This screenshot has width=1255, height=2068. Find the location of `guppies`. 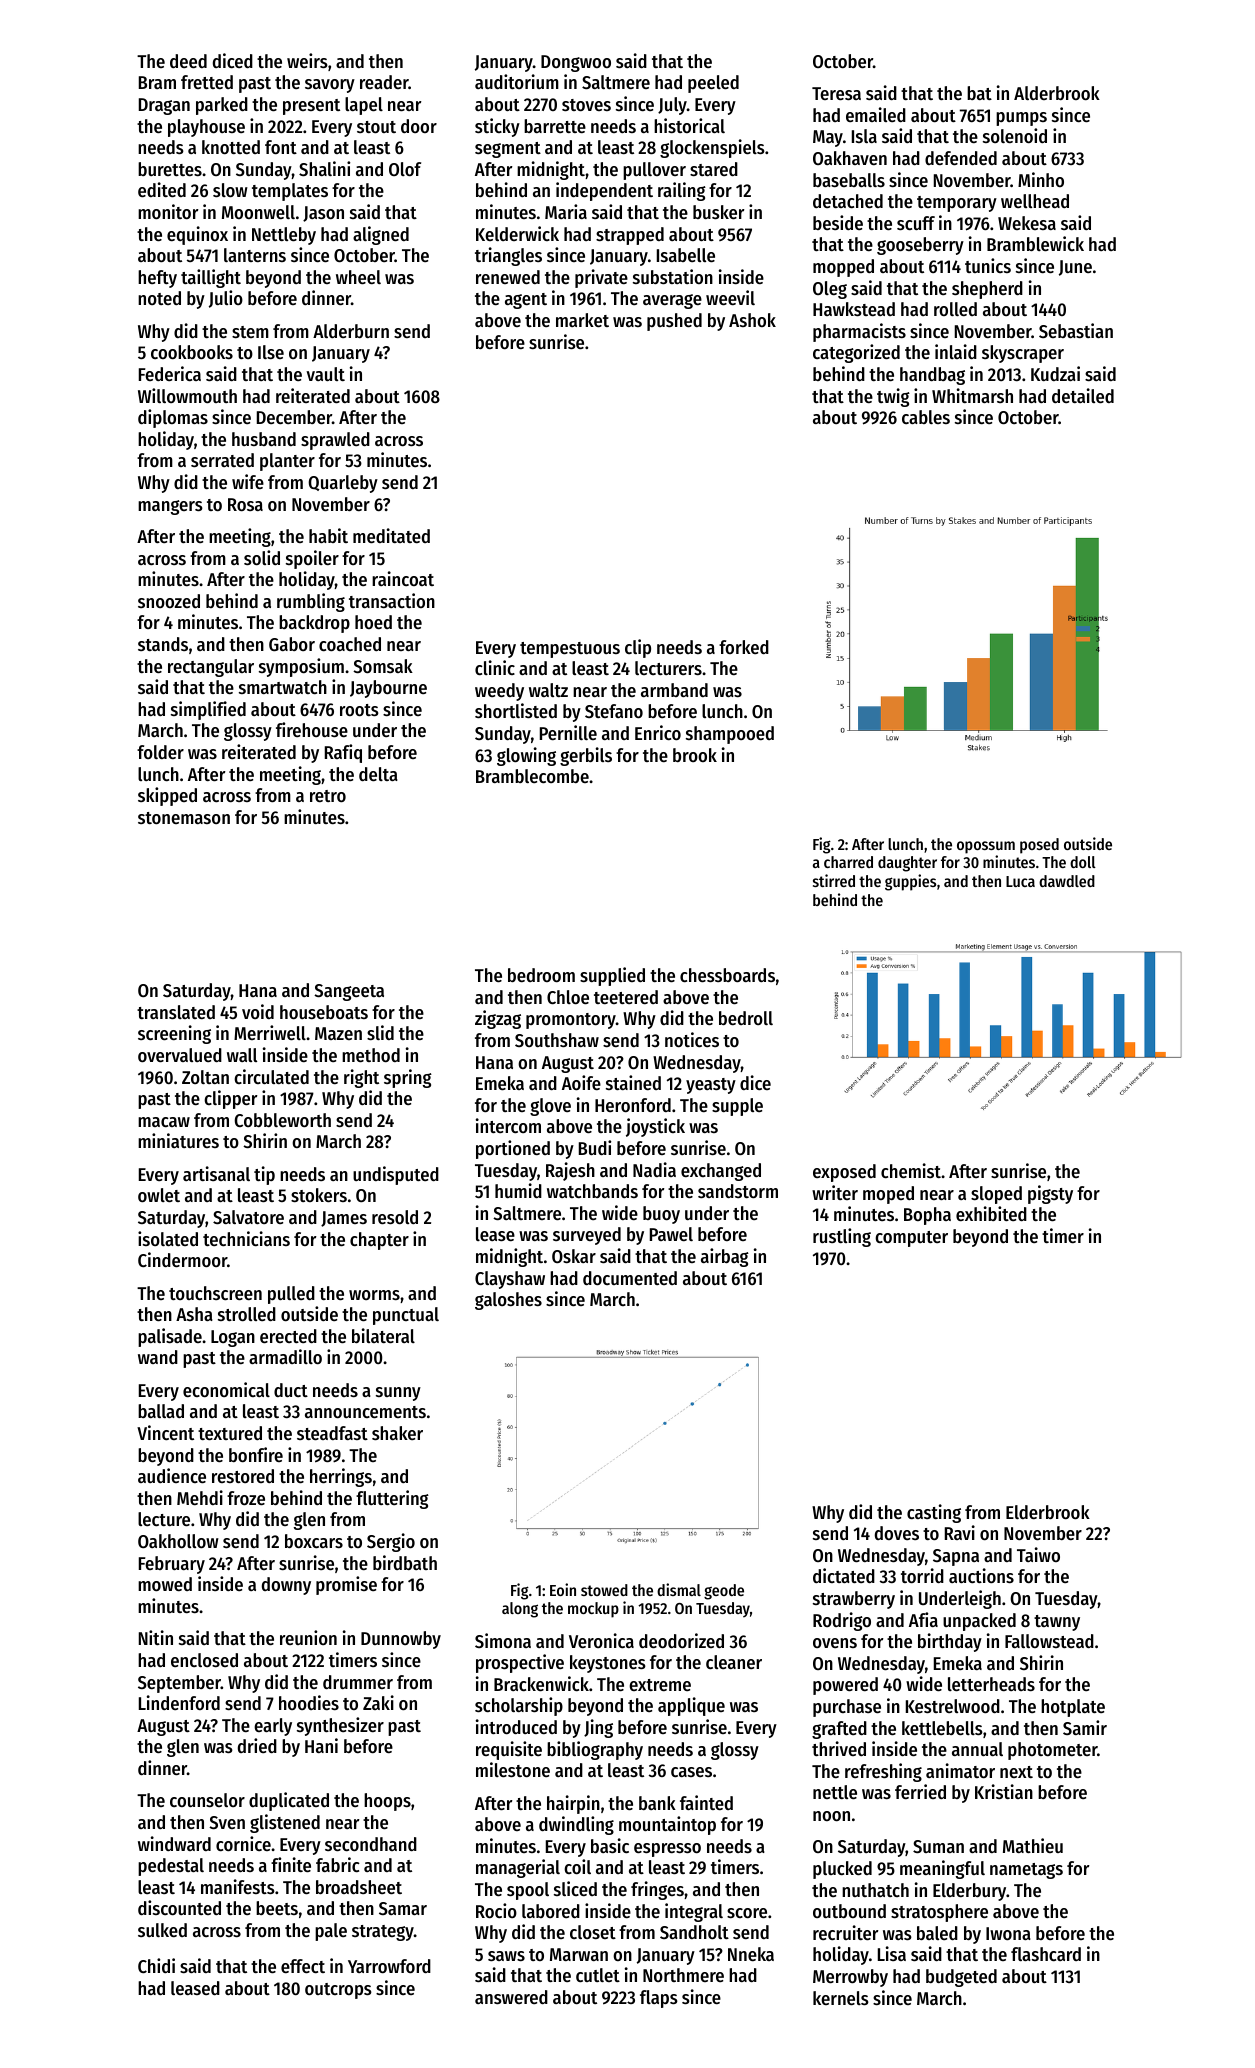

guppies is located at coordinates (910, 882).
